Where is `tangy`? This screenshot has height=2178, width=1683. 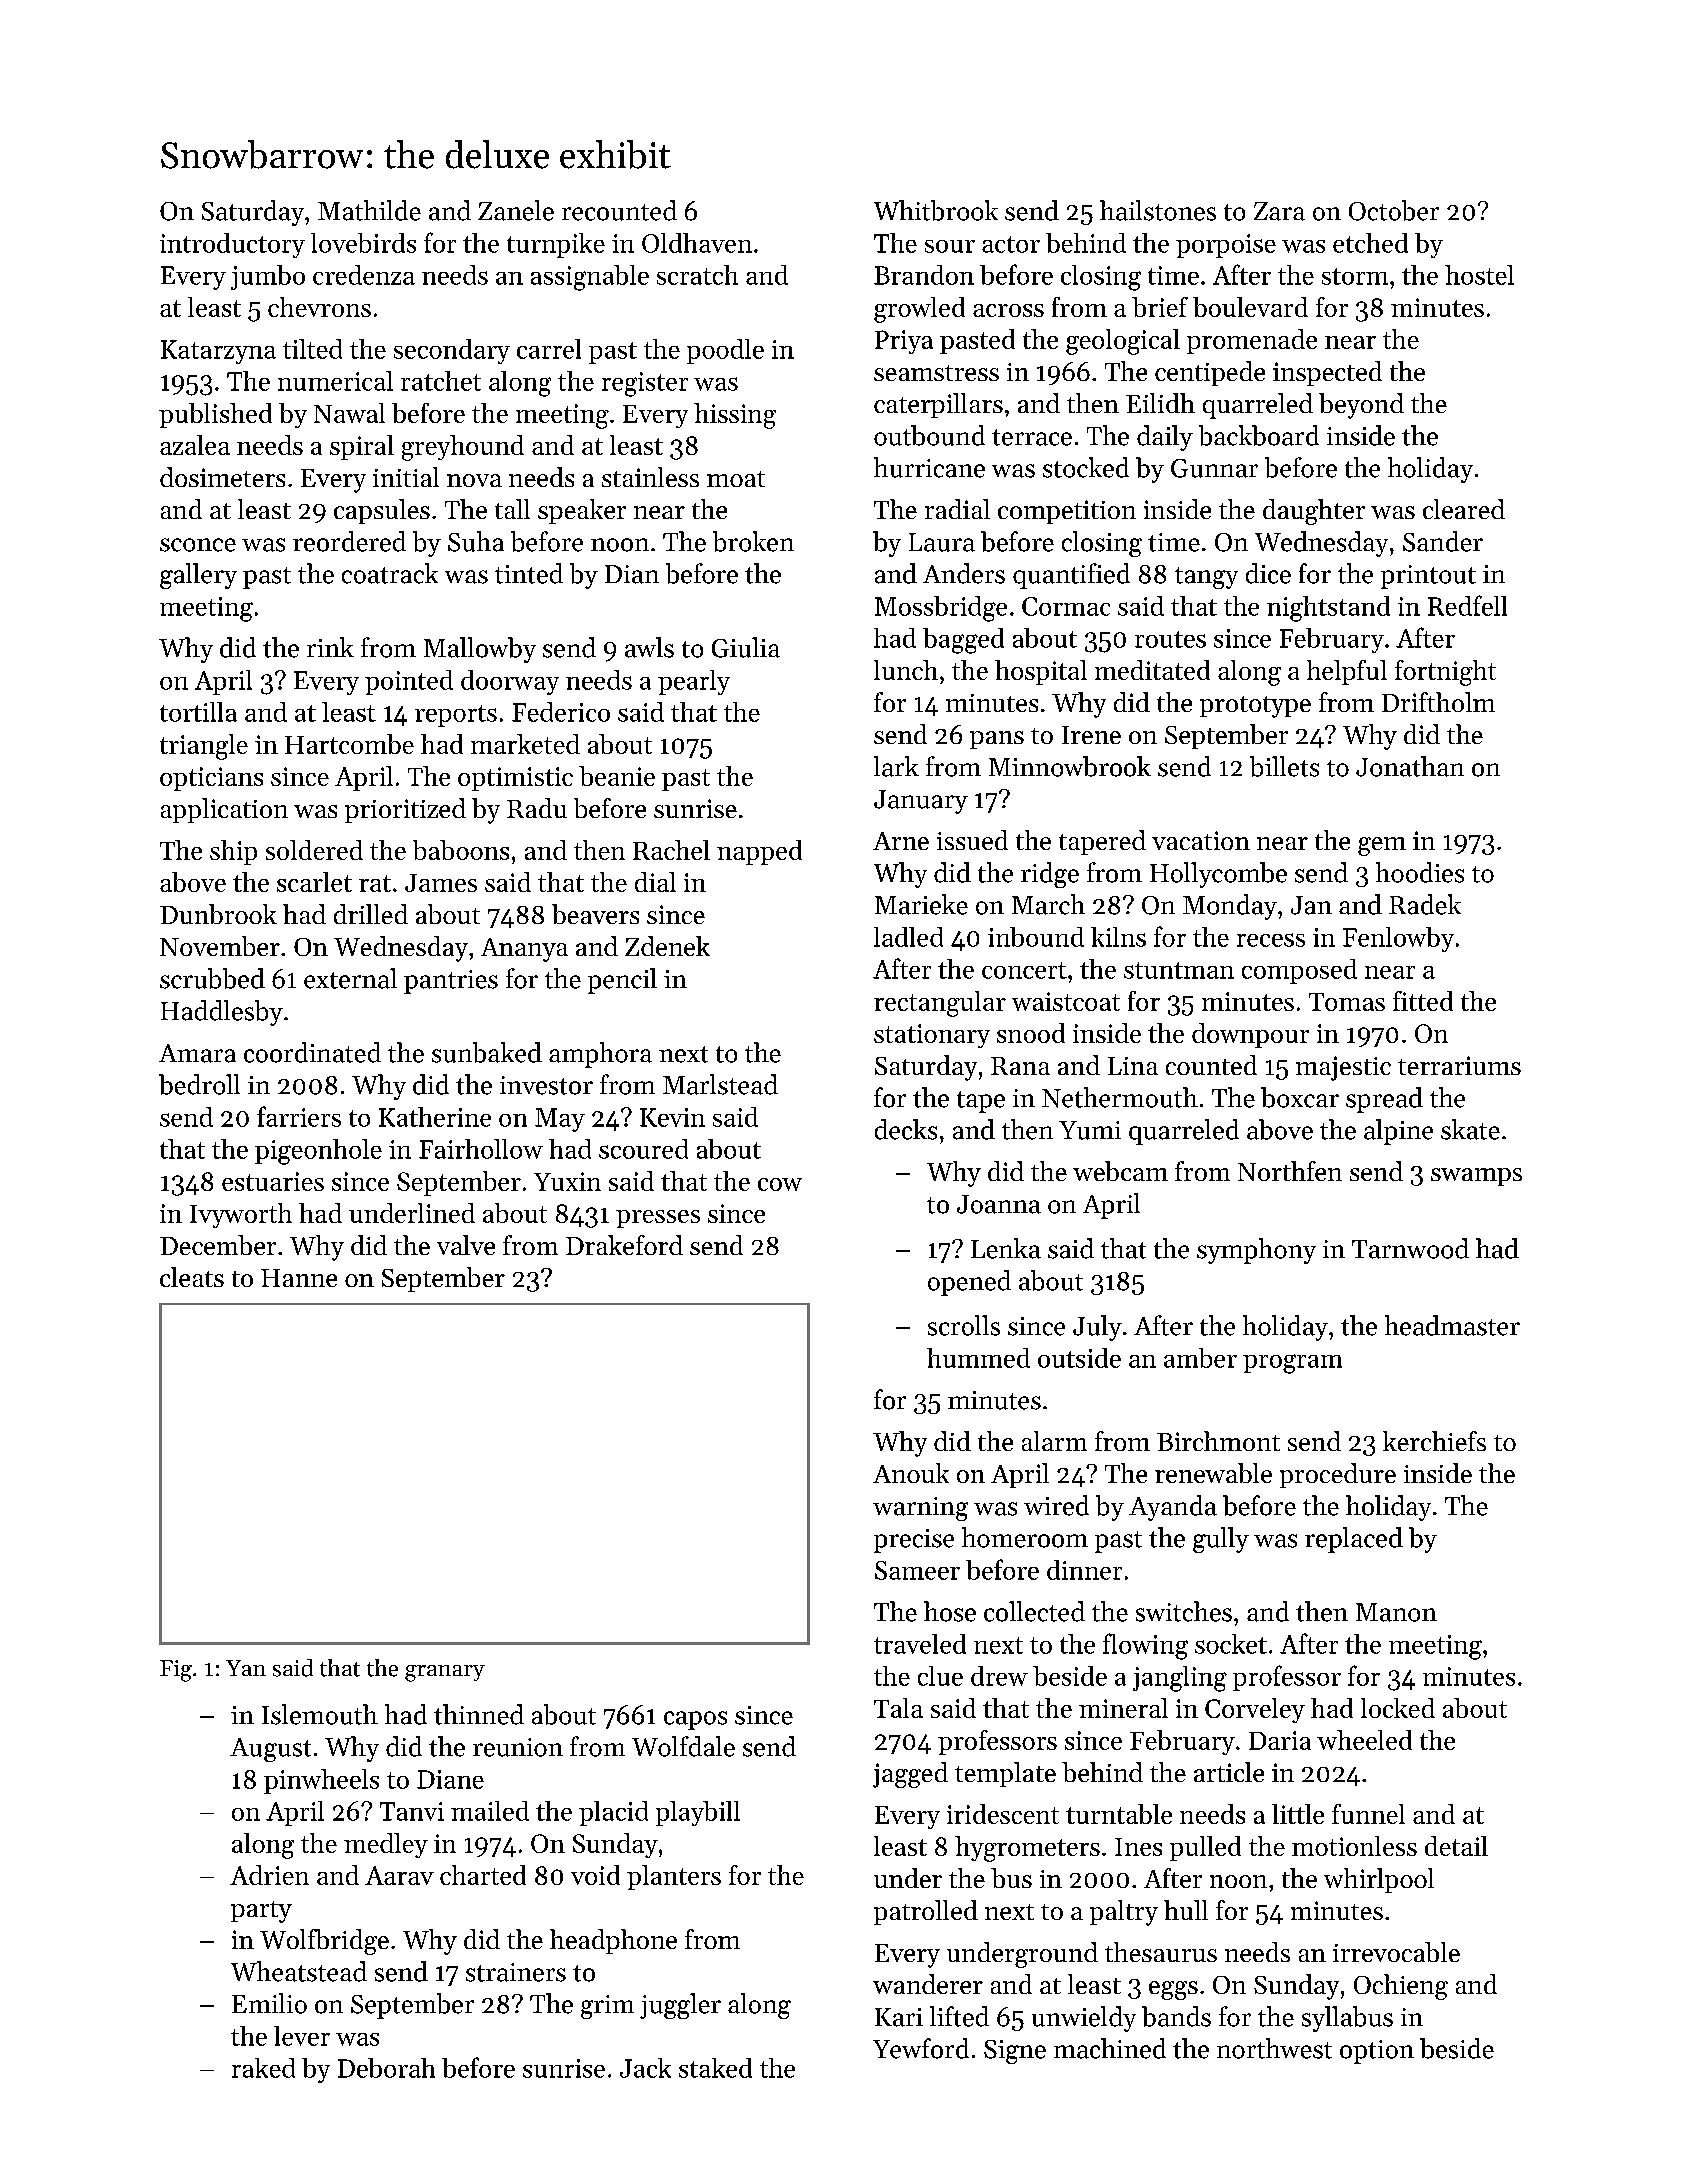
tangy is located at coordinates (1206, 578).
